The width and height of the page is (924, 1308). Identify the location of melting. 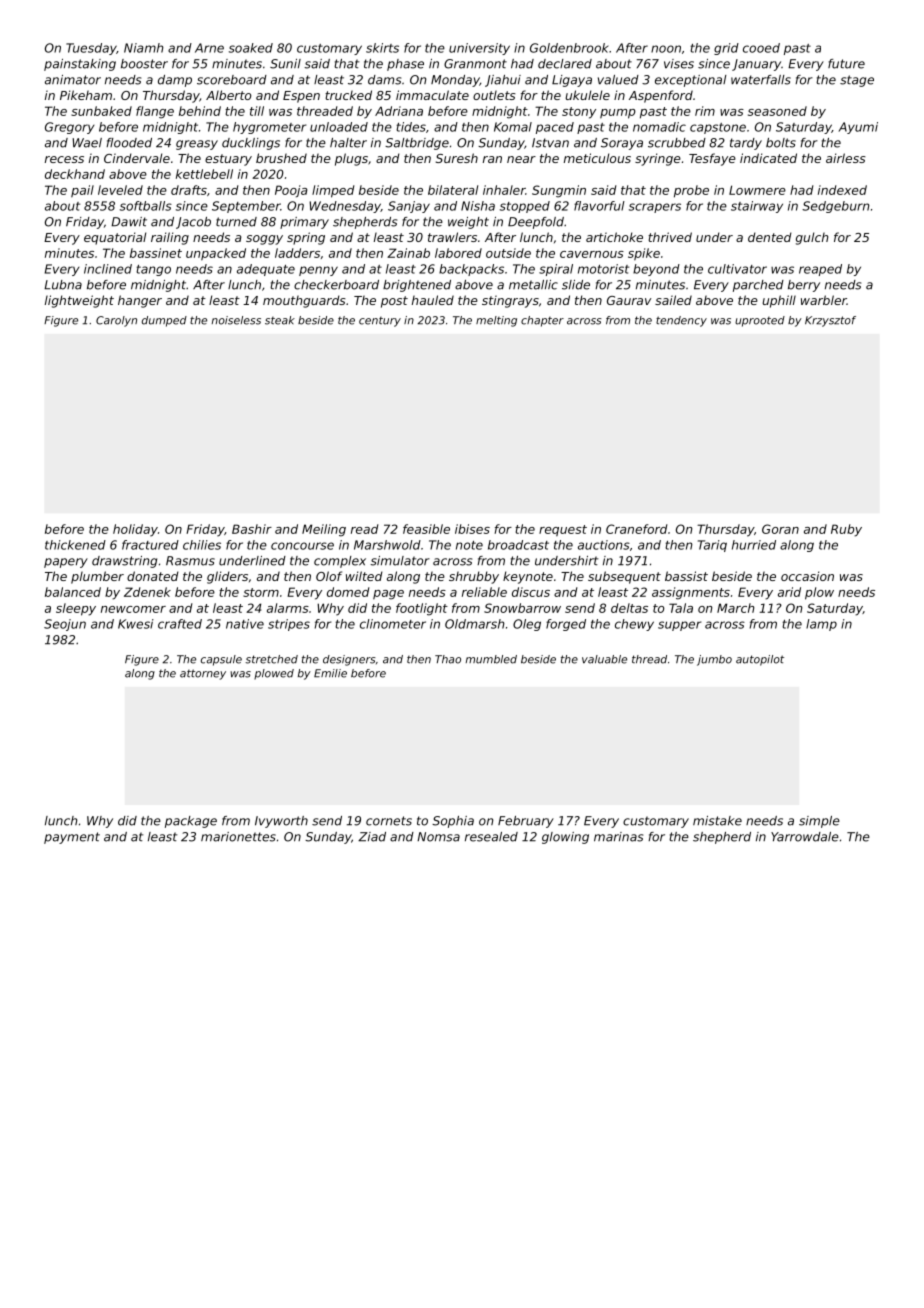
(496, 321).
